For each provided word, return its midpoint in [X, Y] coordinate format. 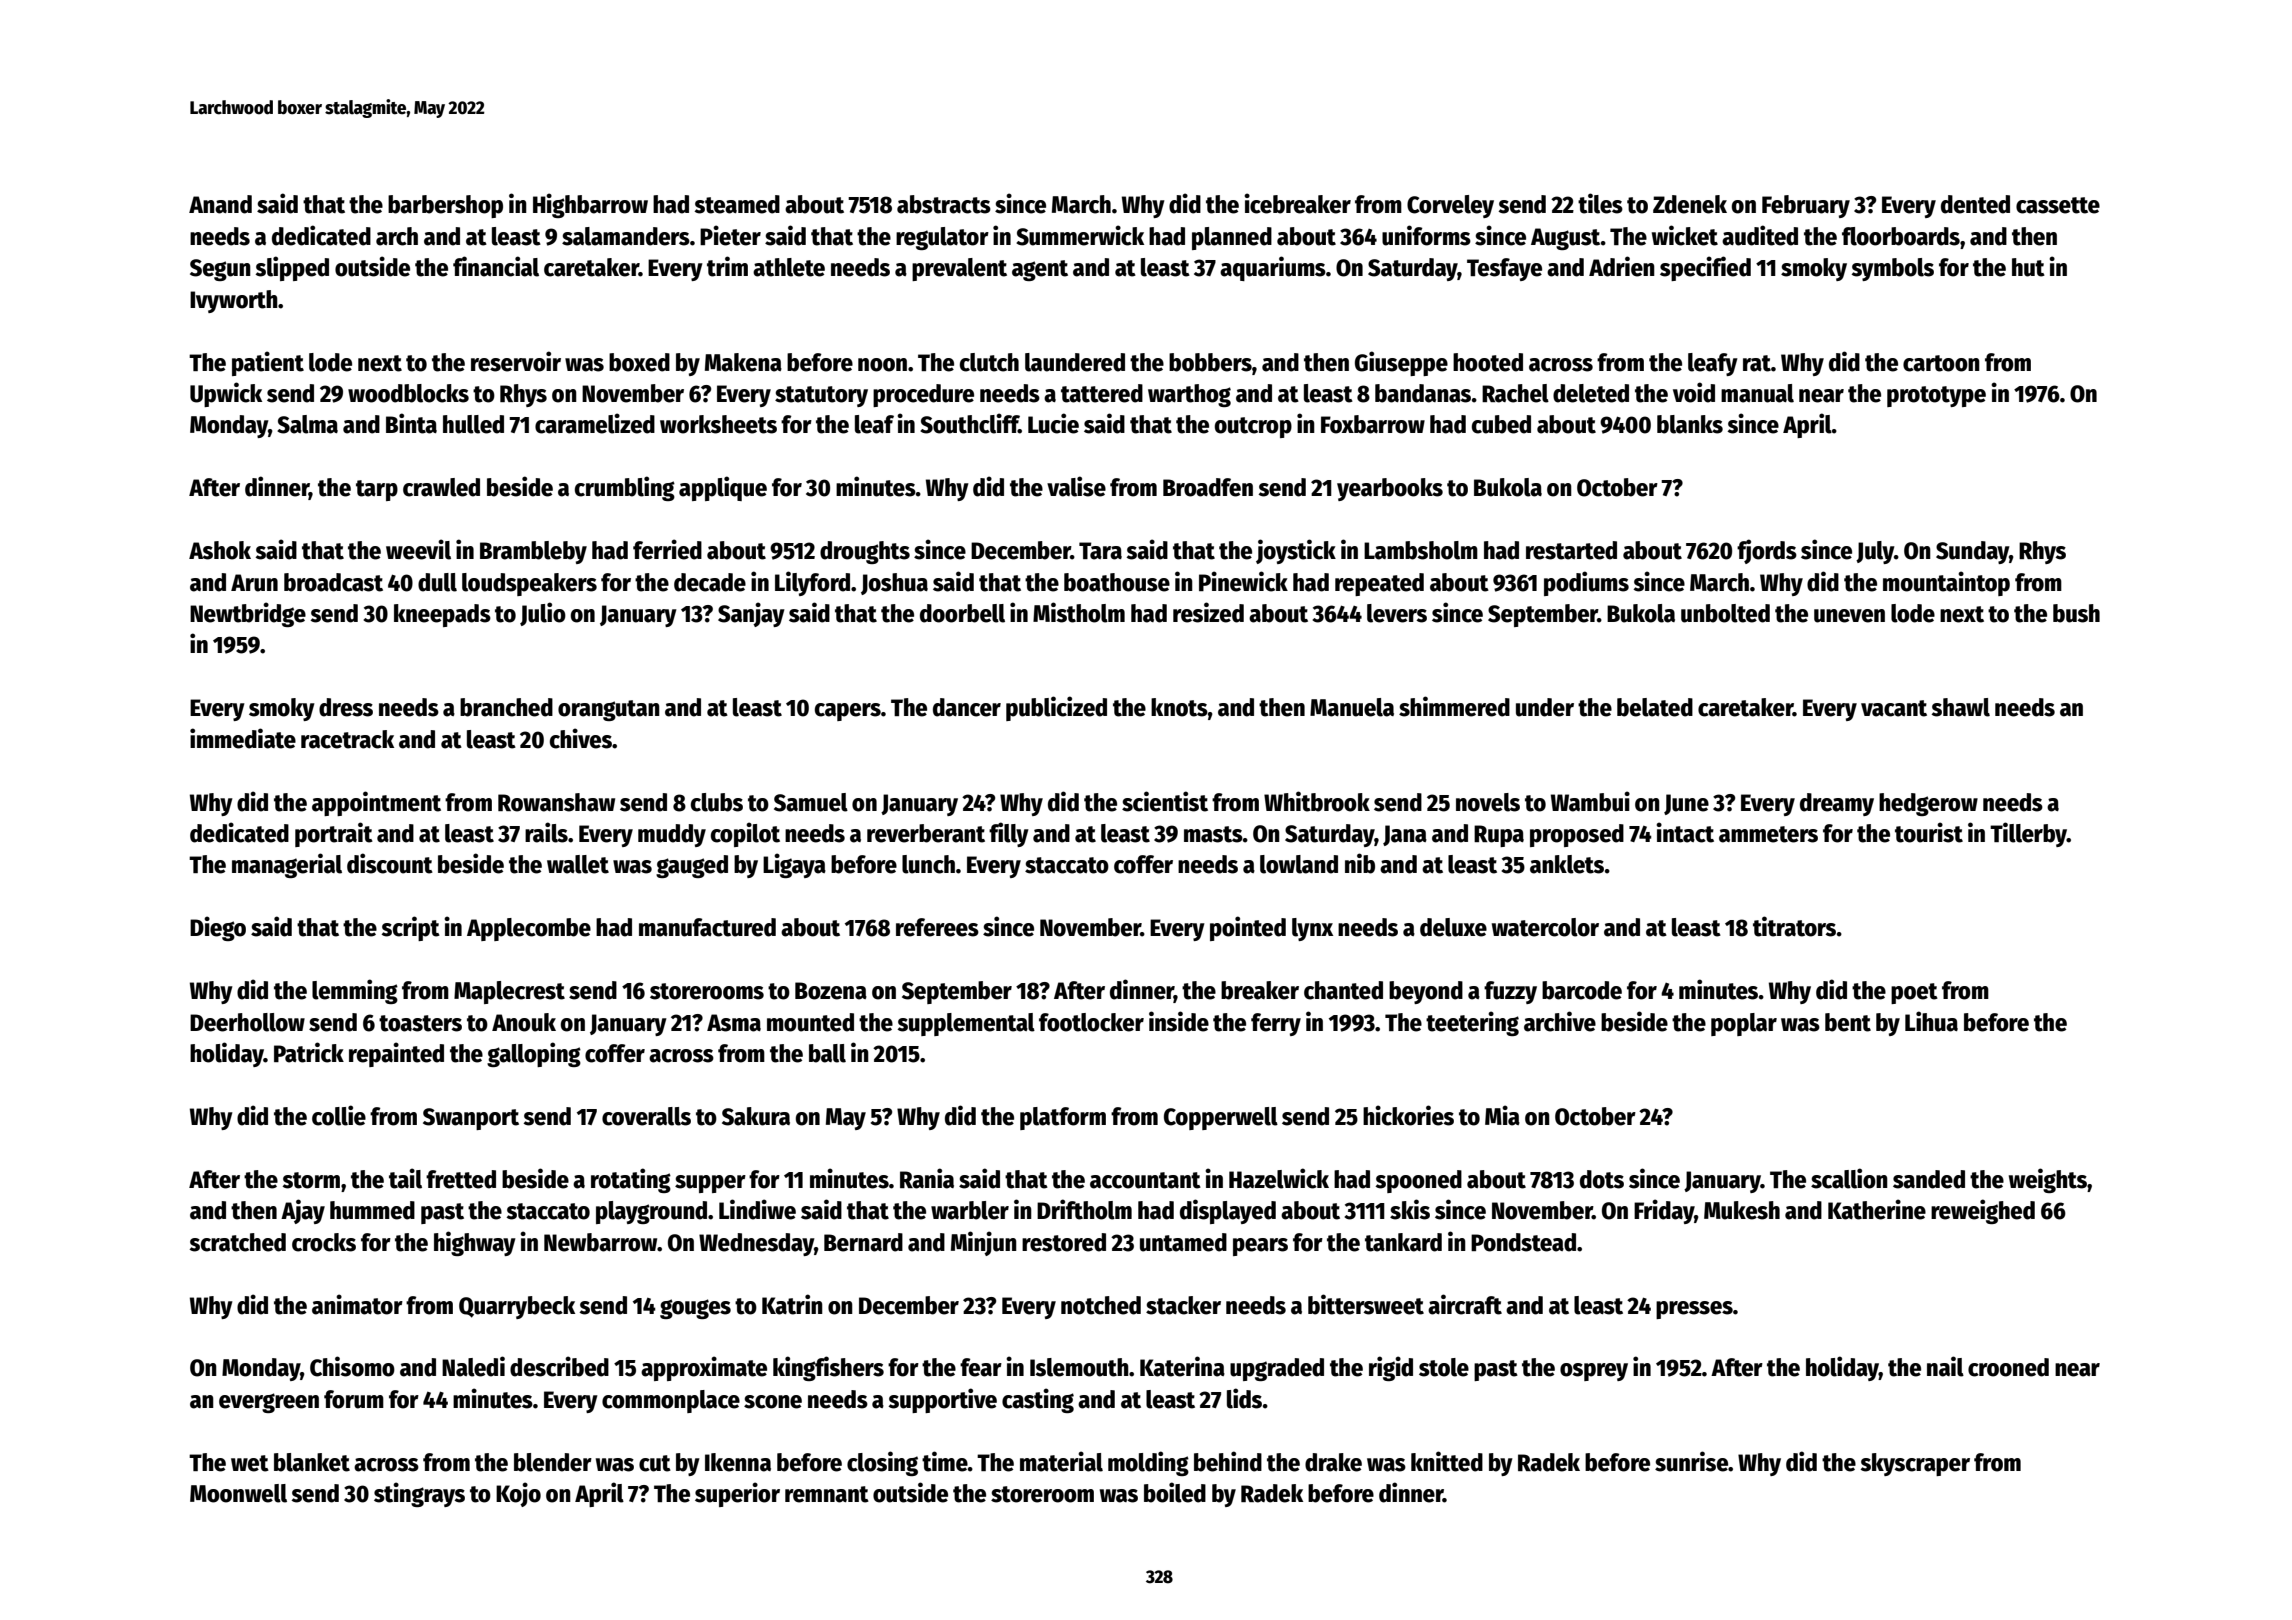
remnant [827, 1494]
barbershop [445, 206]
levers [1397, 613]
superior [737, 1494]
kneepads [442, 615]
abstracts [944, 204]
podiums [1586, 583]
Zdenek [1690, 204]
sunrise [1691, 1461]
